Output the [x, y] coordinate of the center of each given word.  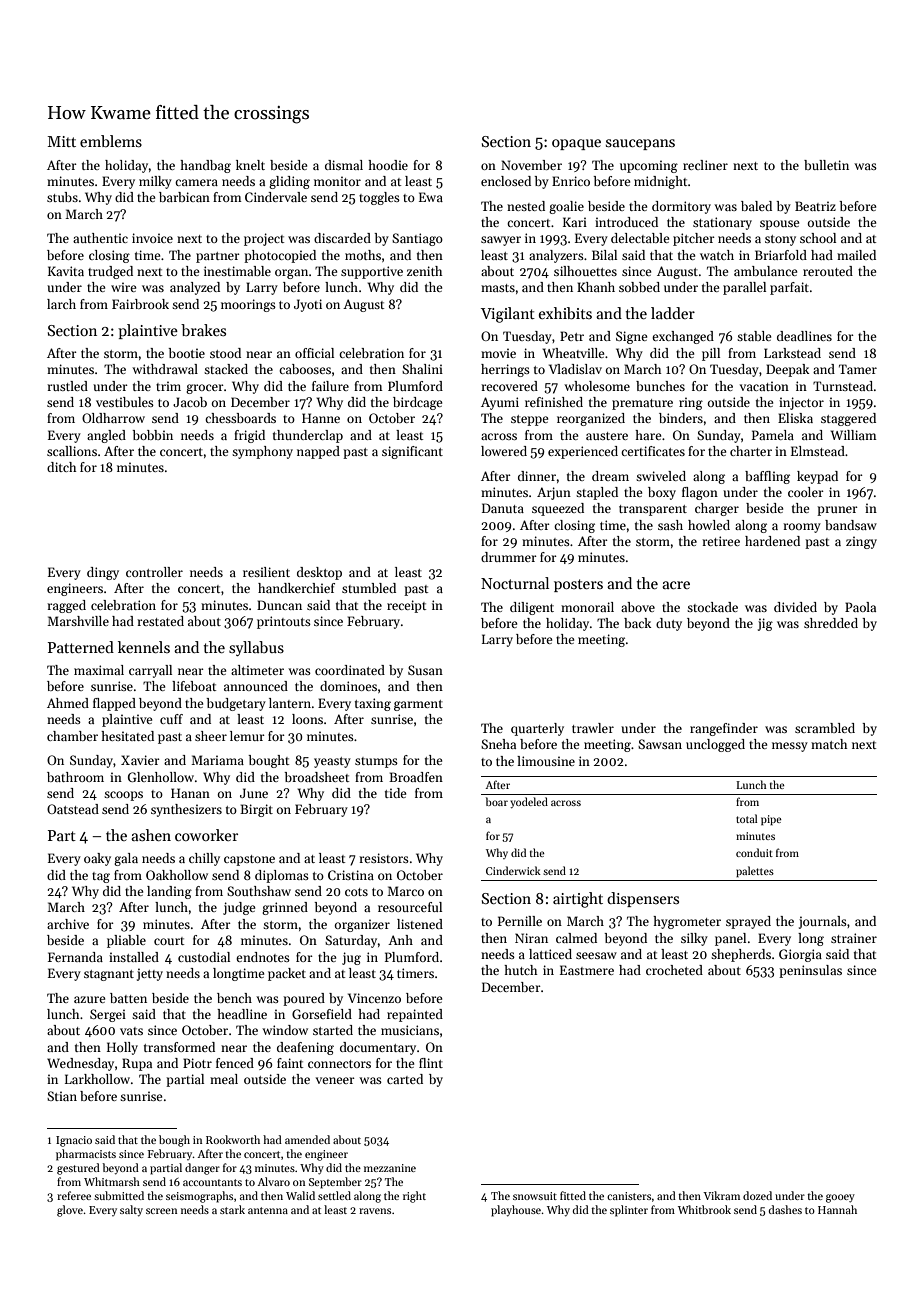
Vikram [721, 1195]
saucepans [640, 144]
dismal [344, 165]
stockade [712, 607]
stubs [62, 197]
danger [202, 1169]
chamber [72, 736]
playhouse [516, 1211]
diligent [532, 608]
